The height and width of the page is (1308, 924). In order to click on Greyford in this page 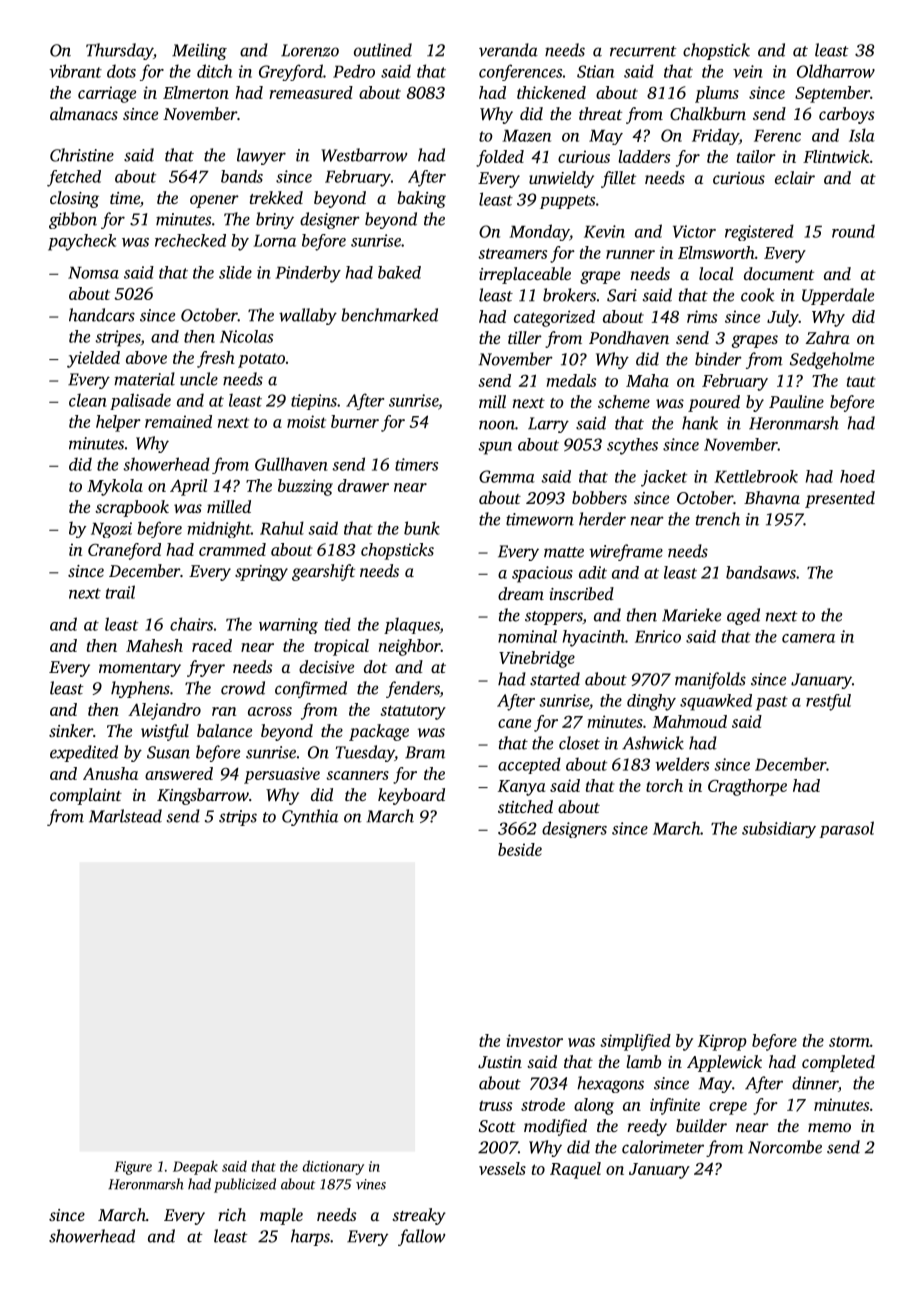, I will do `click(291, 72)`.
